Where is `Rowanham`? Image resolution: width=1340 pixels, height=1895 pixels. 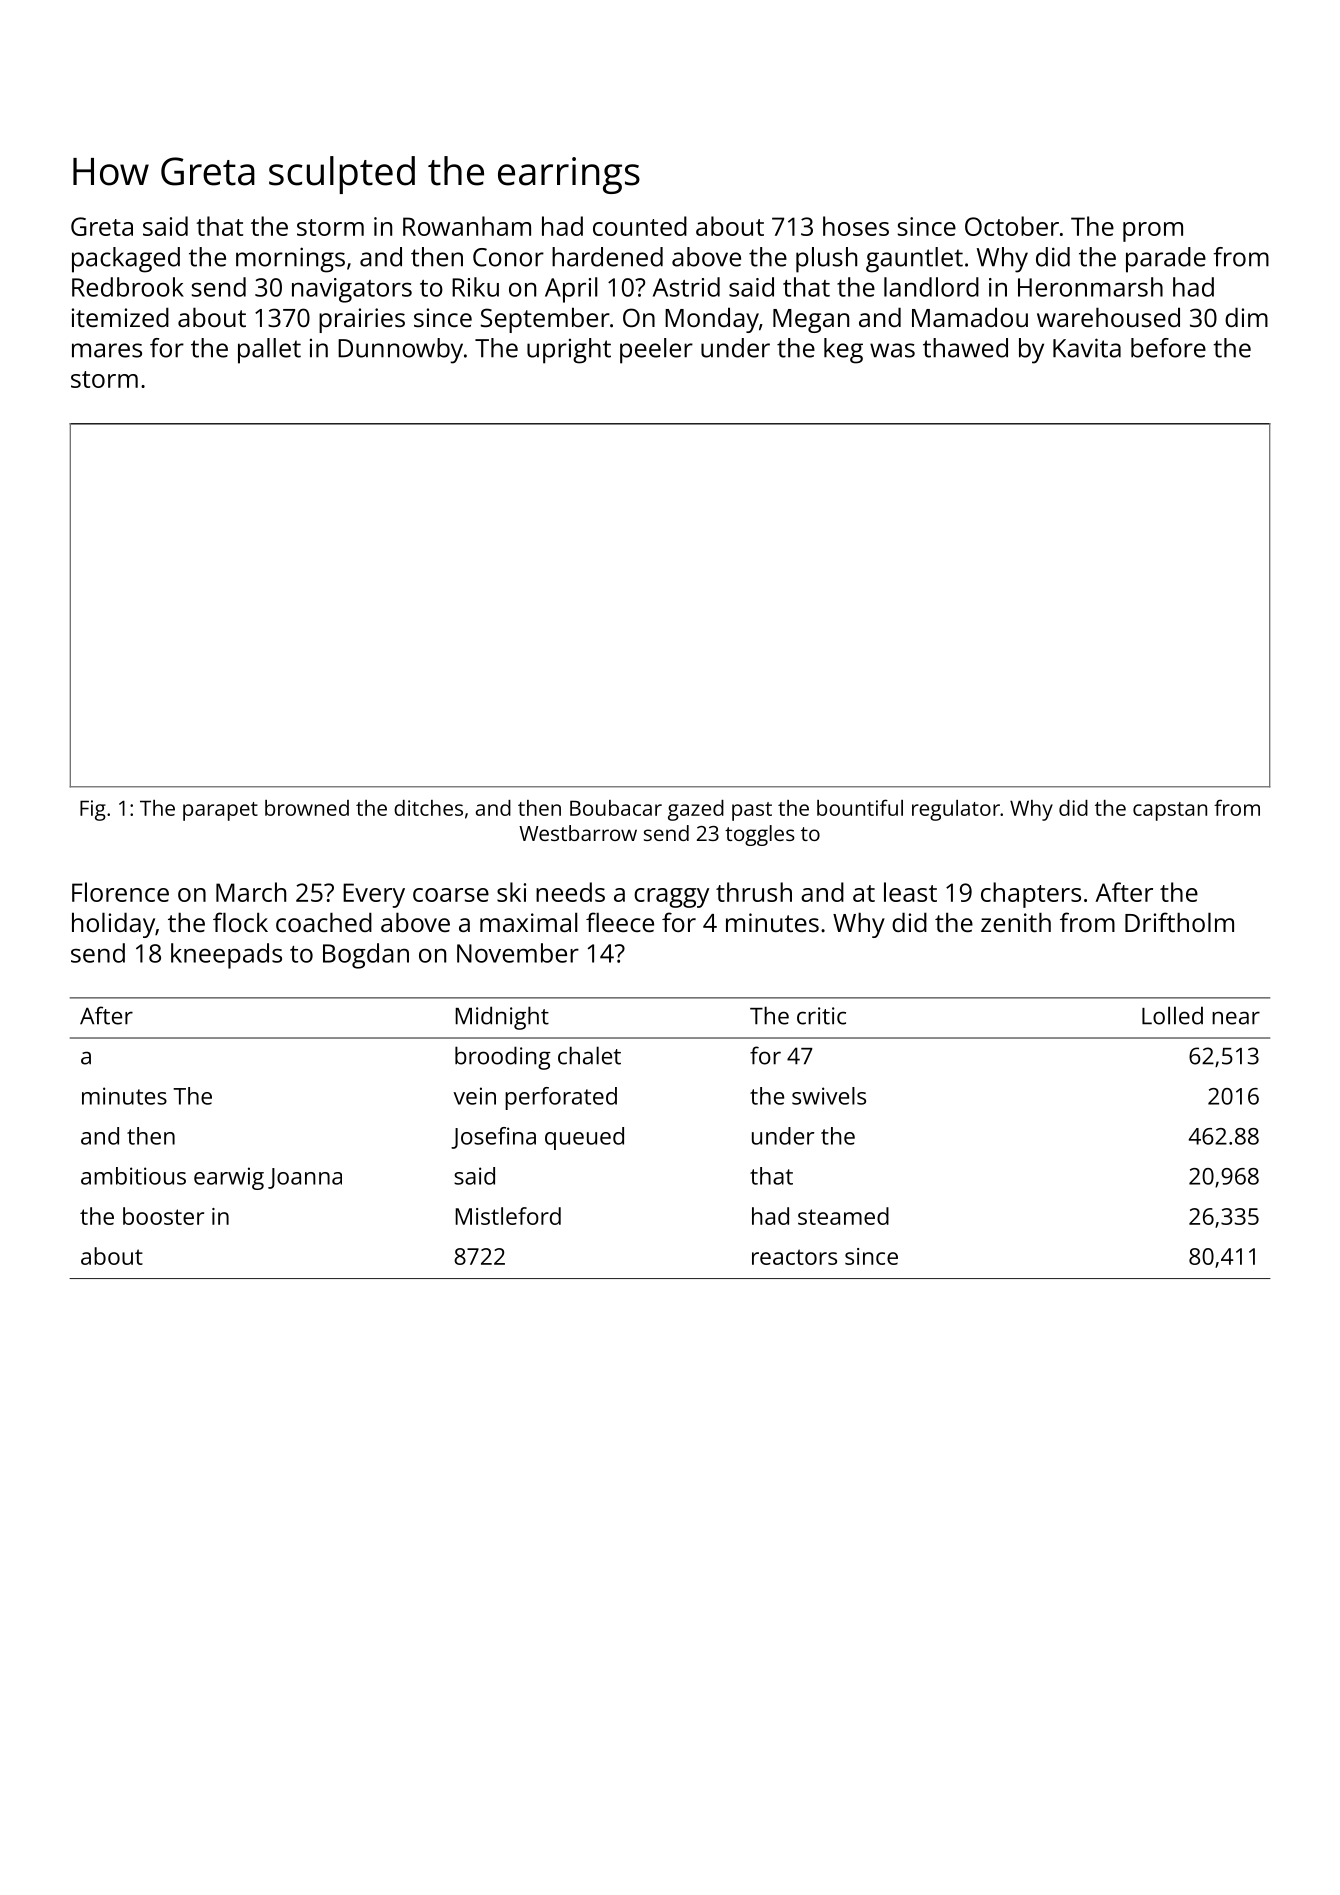 Rowanham is located at coordinates (467, 226).
